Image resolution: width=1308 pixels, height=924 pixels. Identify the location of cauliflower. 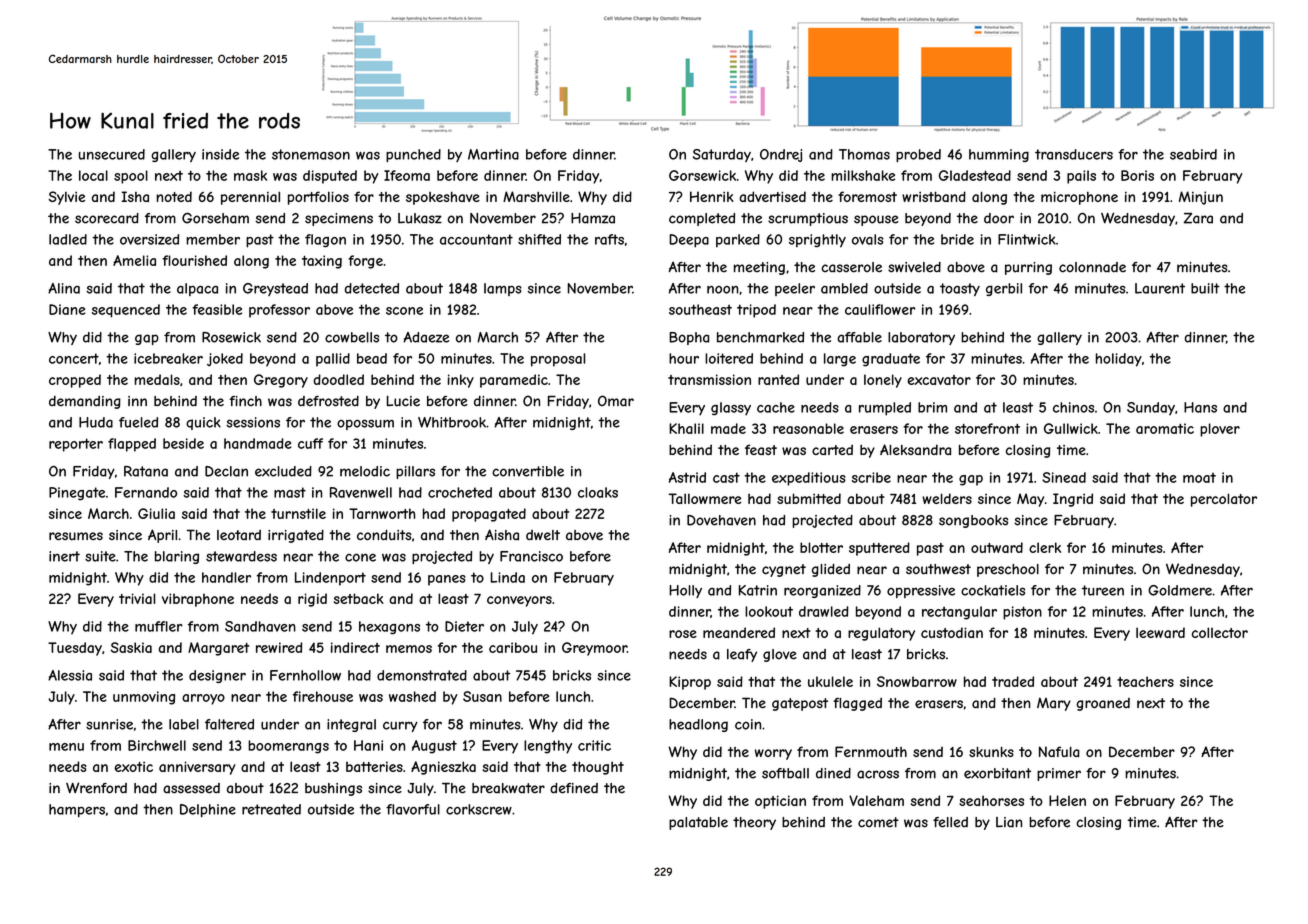
(880, 309).
